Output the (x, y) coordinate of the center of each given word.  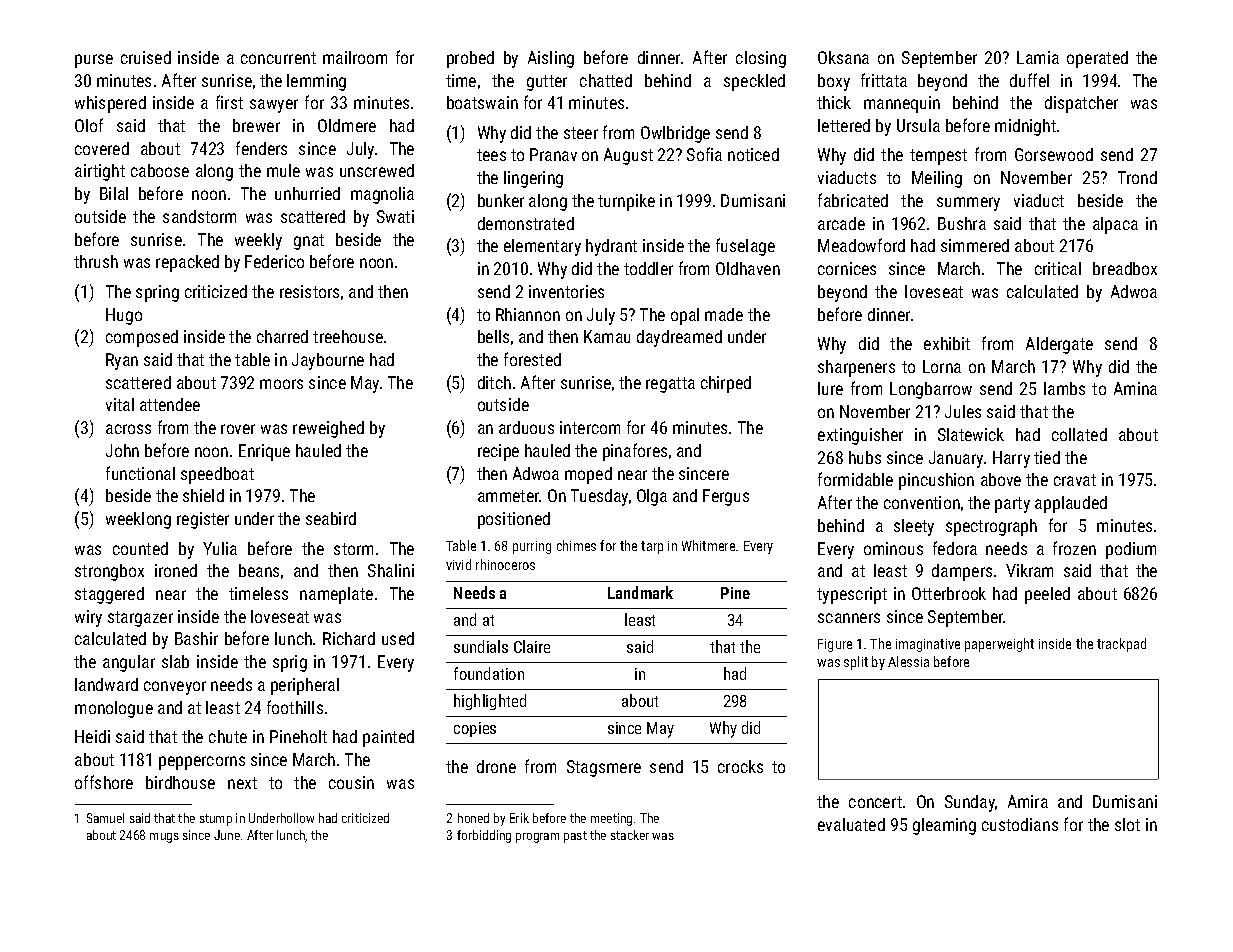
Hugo (124, 316)
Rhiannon (528, 314)
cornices (847, 268)
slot (1127, 824)
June (227, 835)
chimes (576, 545)
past (575, 837)
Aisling (551, 59)
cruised (146, 57)
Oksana (843, 57)
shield (203, 495)
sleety (914, 527)
